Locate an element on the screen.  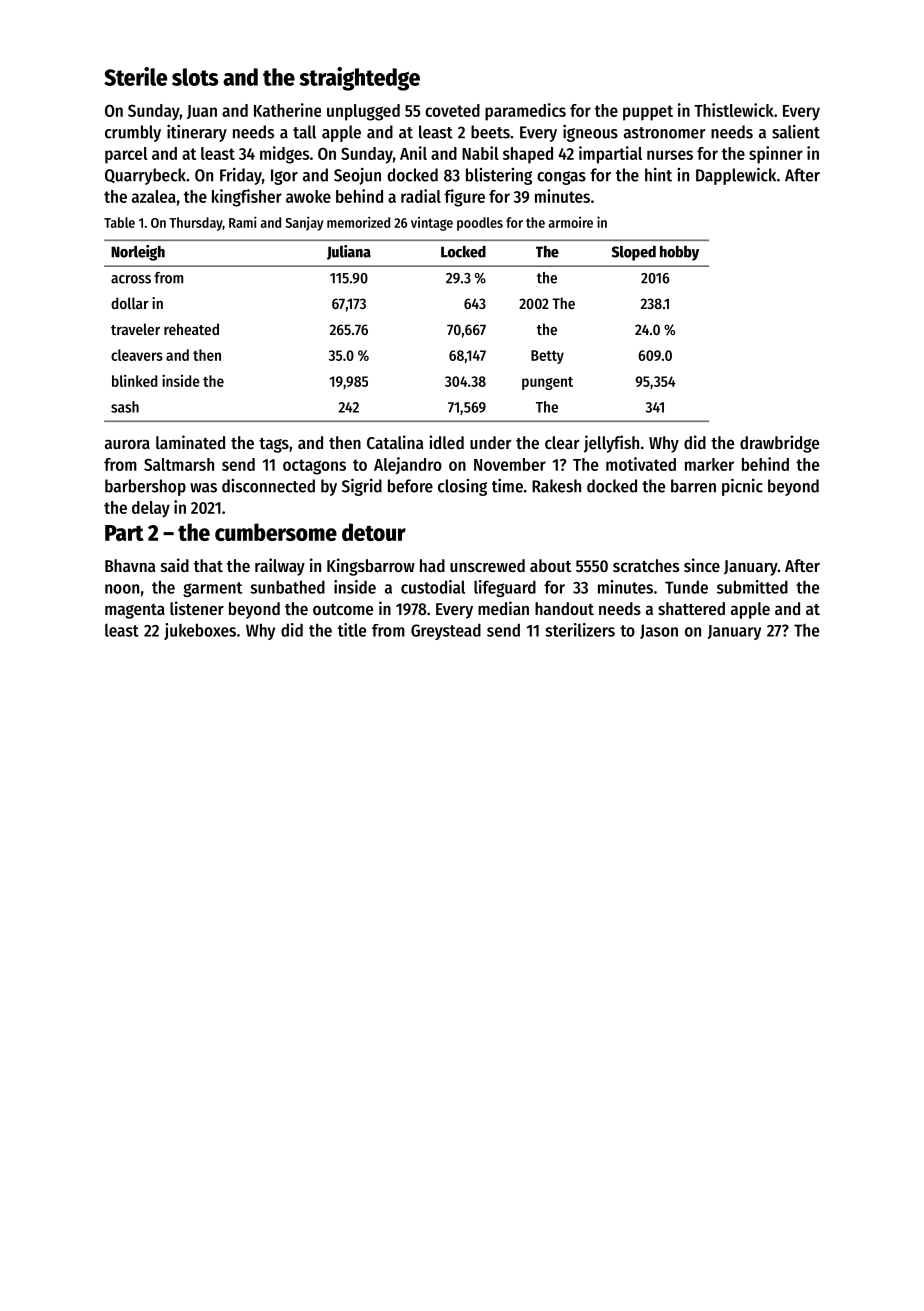
Betty is located at coordinates (547, 357).
